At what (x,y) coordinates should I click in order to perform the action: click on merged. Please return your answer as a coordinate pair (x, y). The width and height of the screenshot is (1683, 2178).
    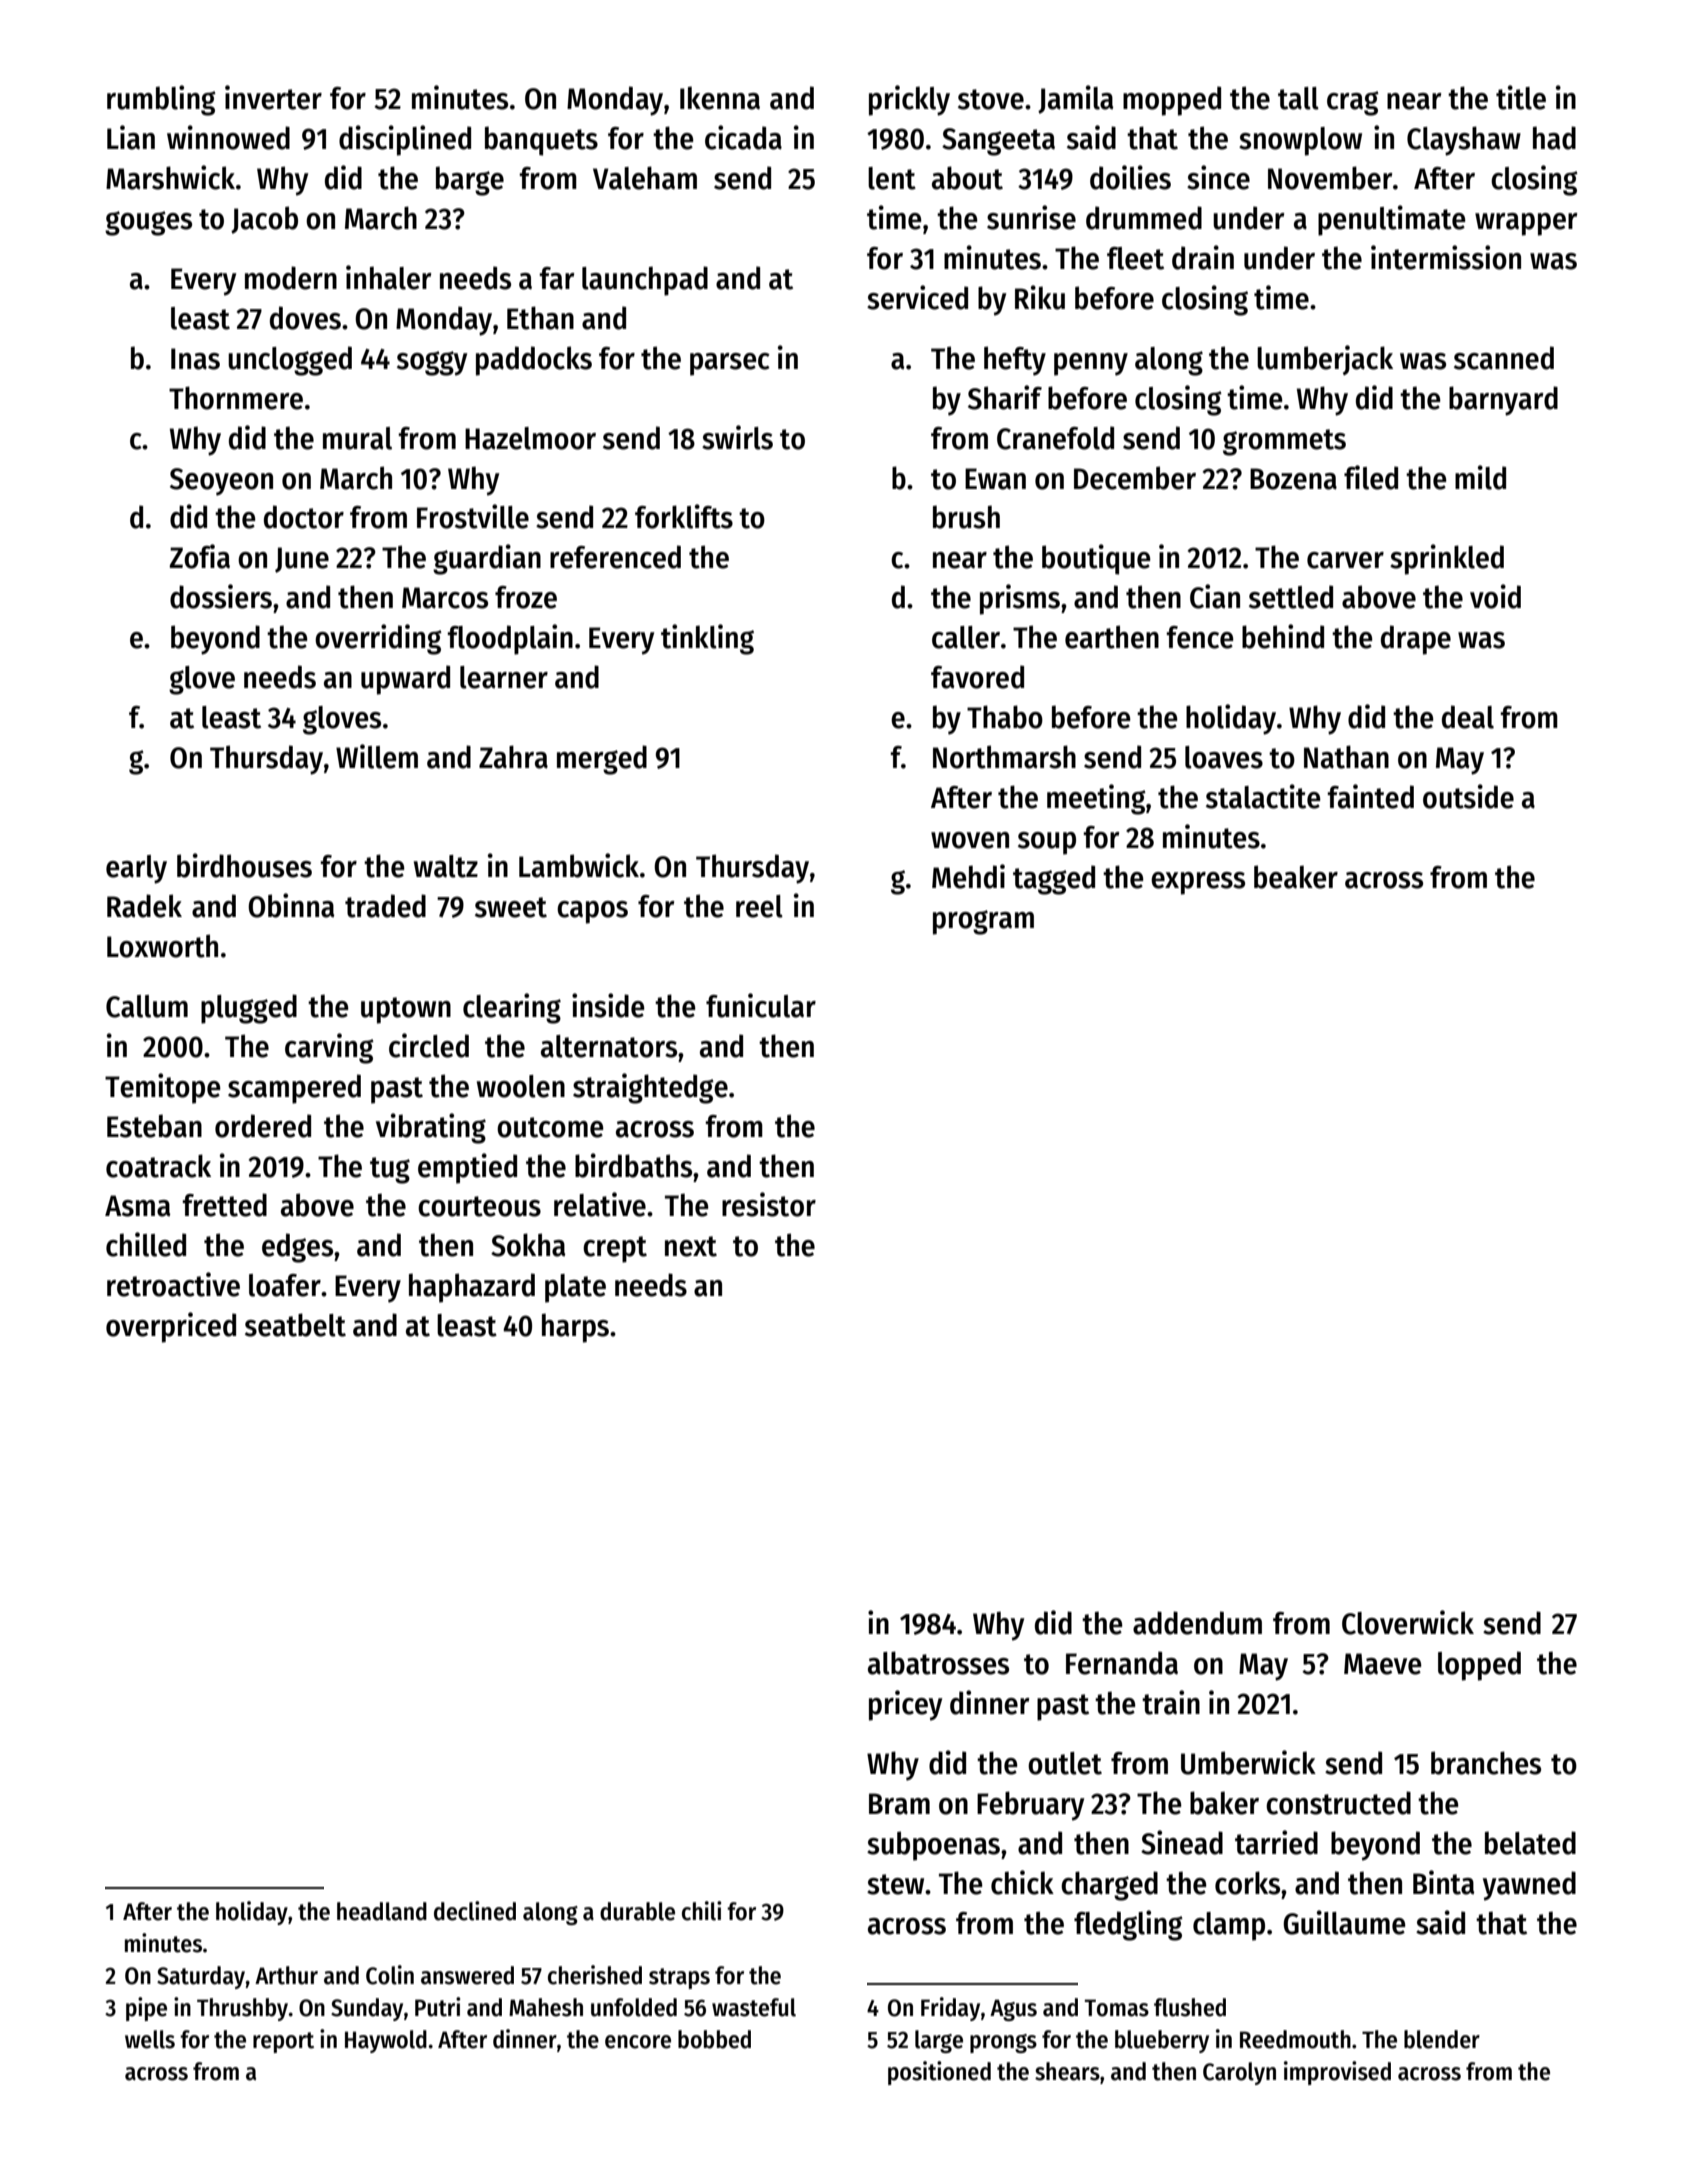
    Looking at the image, I should click on (602, 760).
